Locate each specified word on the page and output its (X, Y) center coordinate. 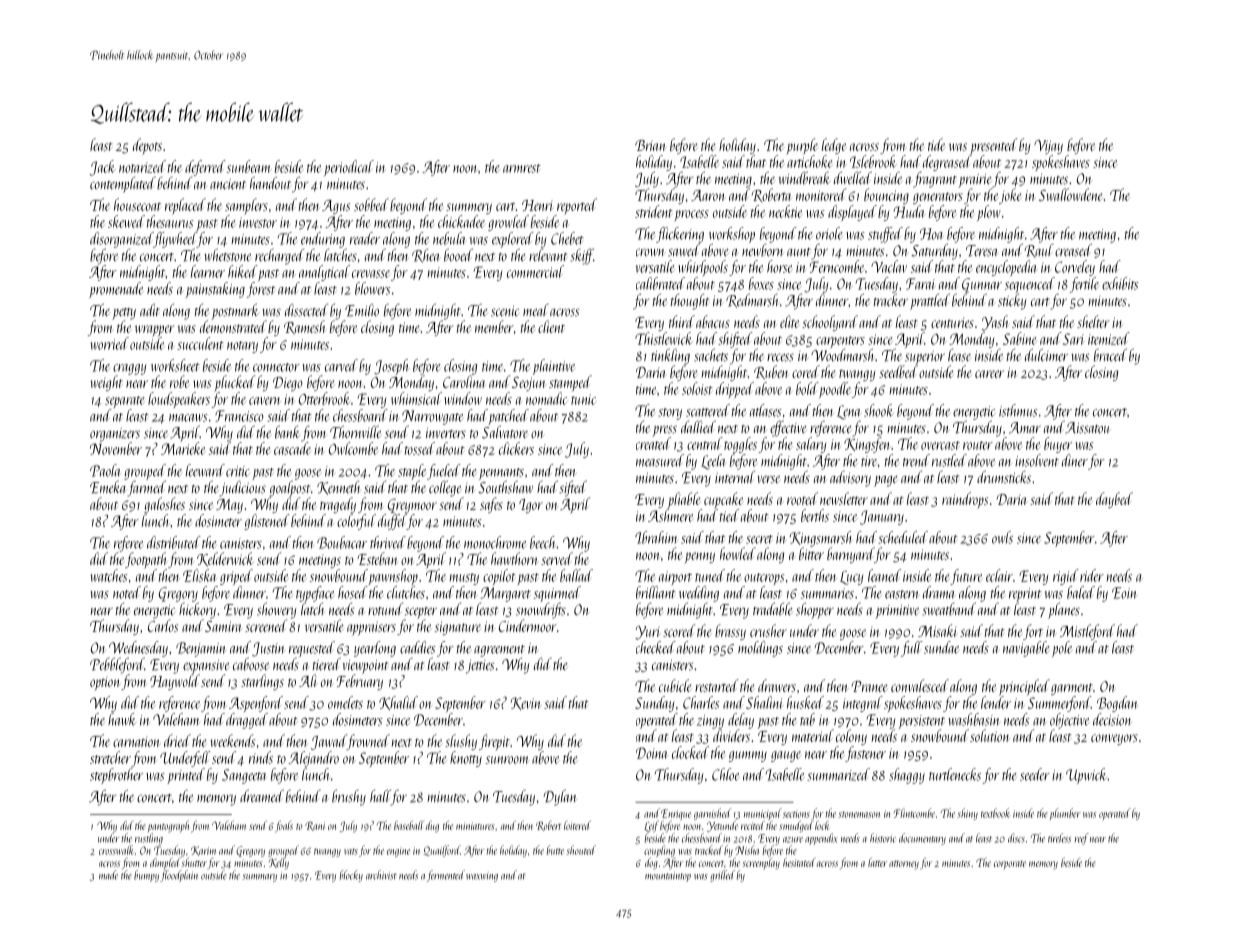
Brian (651, 145)
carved (341, 365)
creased (1073, 250)
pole (1062, 649)
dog (651, 864)
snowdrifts (541, 611)
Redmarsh (752, 300)
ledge (834, 146)
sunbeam (249, 166)
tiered (327, 663)
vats (351, 851)
